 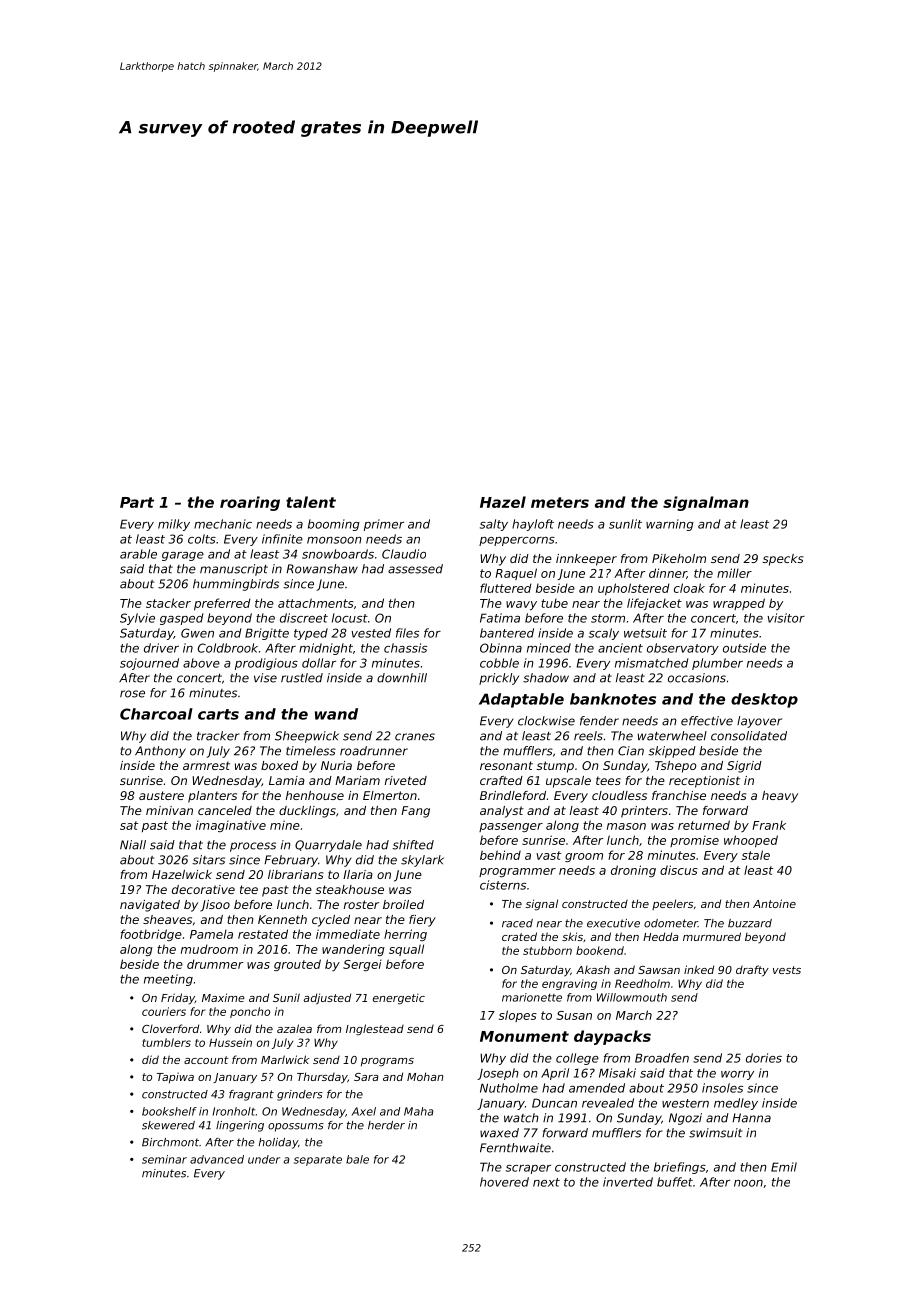 I want to click on noon, so click(x=748, y=1183).
